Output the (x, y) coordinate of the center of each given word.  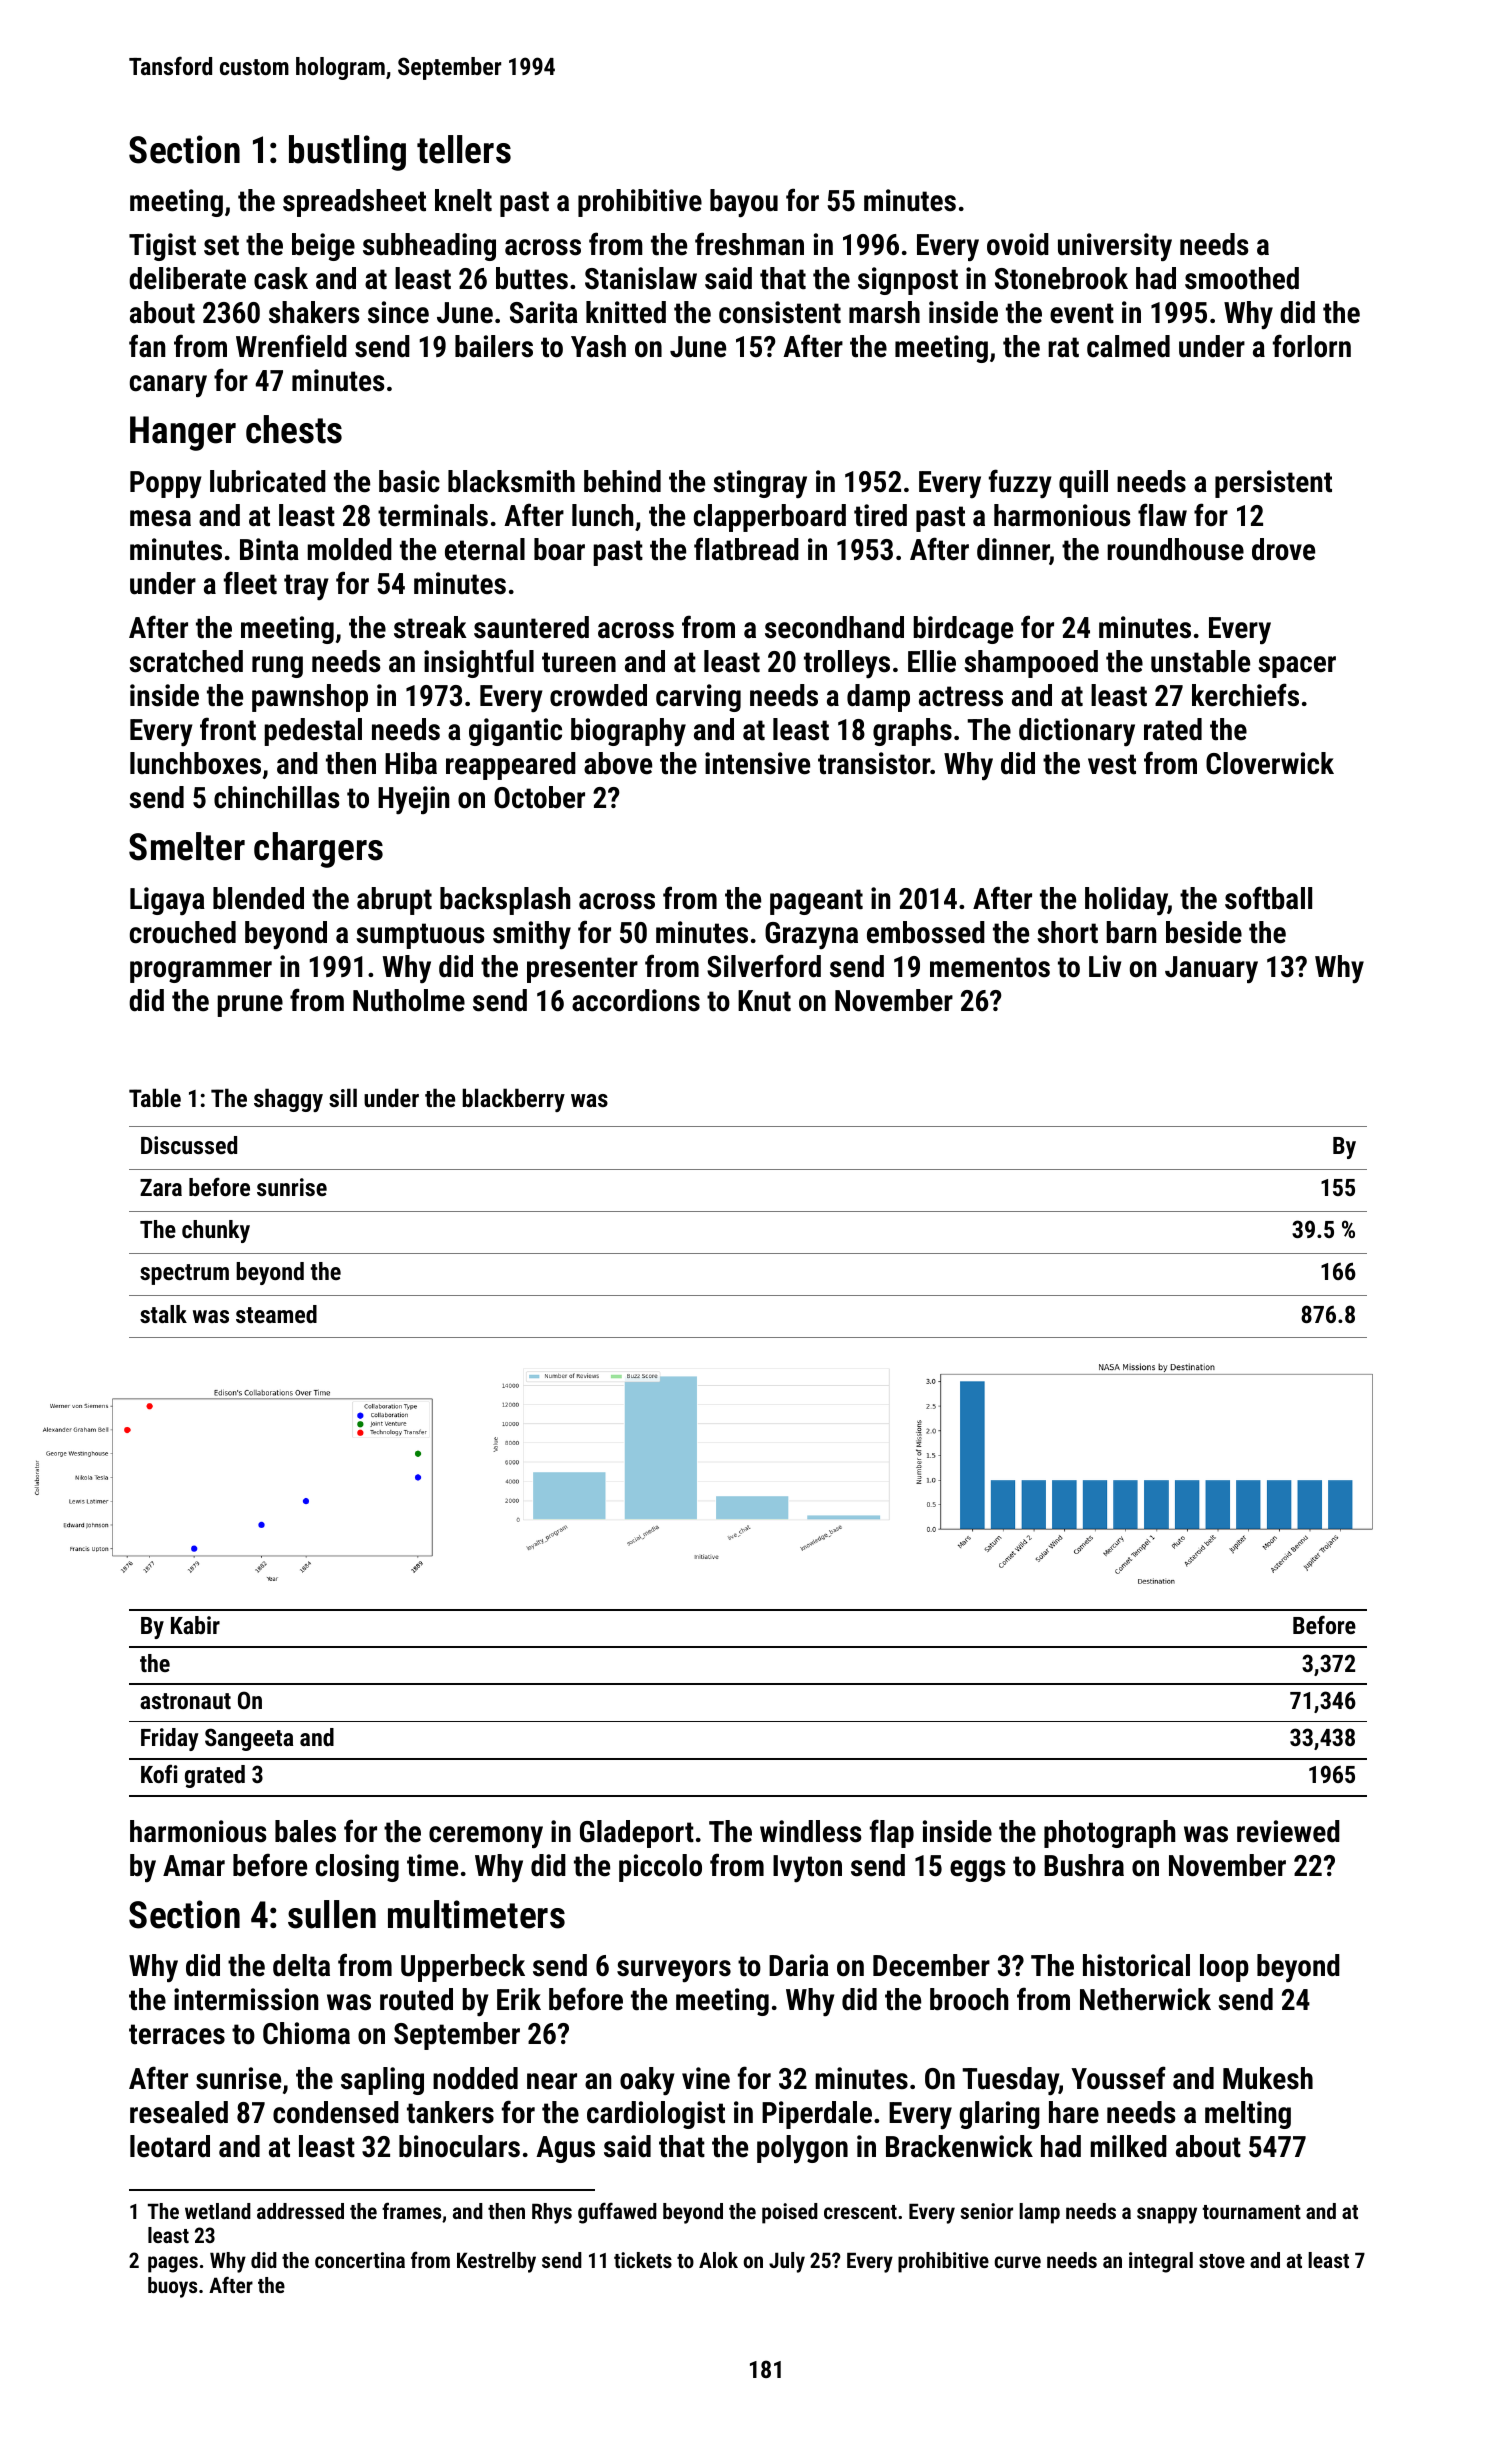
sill (343, 1097)
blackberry (513, 1100)
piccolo (660, 1868)
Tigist (162, 247)
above (618, 763)
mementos (990, 967)
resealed (179, 2112)
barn (1131, 932)
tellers (464, 149)
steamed (276, 1314)
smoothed (1242, 278)
